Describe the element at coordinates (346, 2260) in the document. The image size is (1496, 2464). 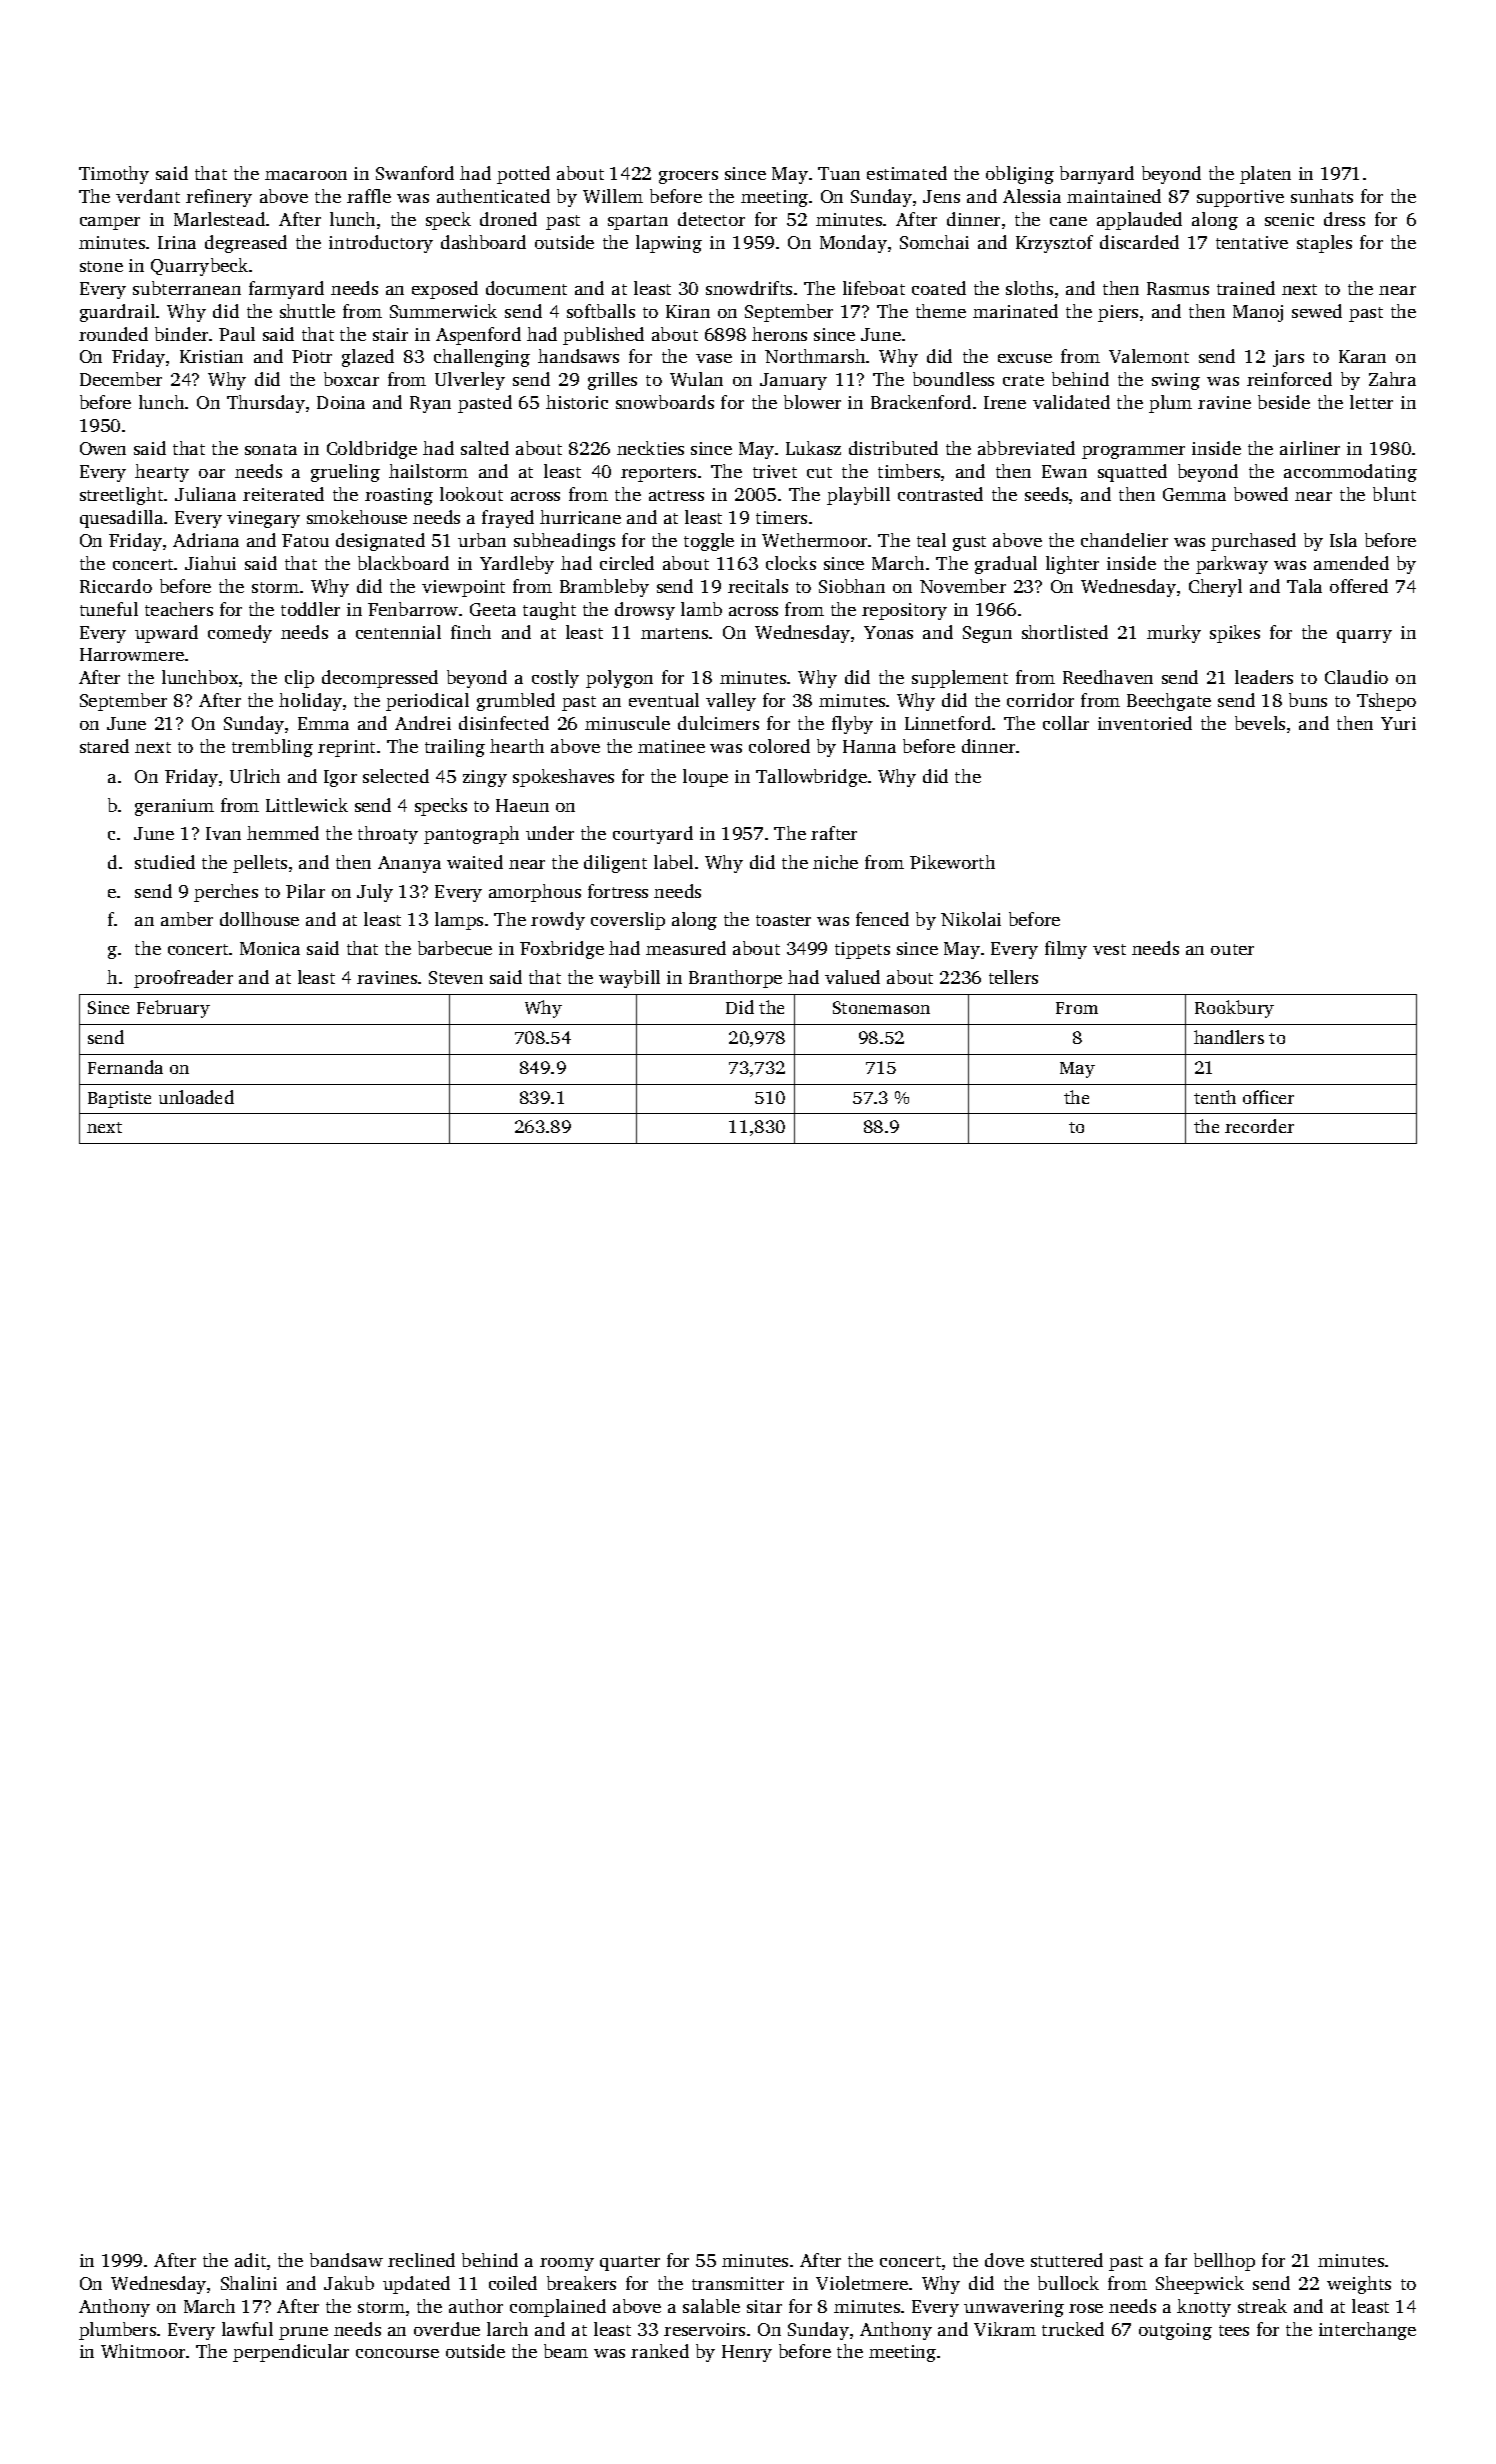
I see `bandsaw` at that location.
